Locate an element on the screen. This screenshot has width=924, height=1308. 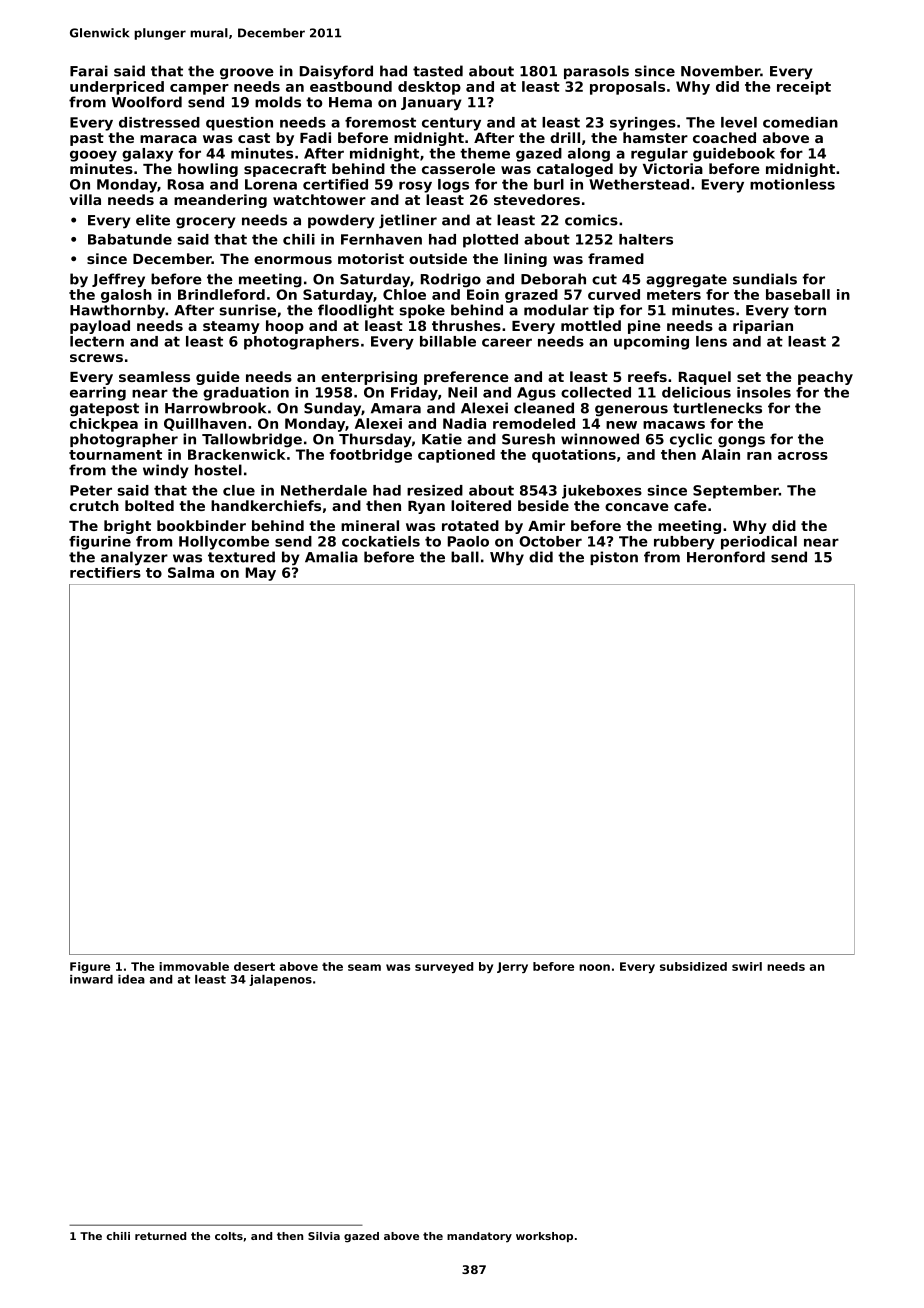
returned is located at coordinates (160, 1236).
